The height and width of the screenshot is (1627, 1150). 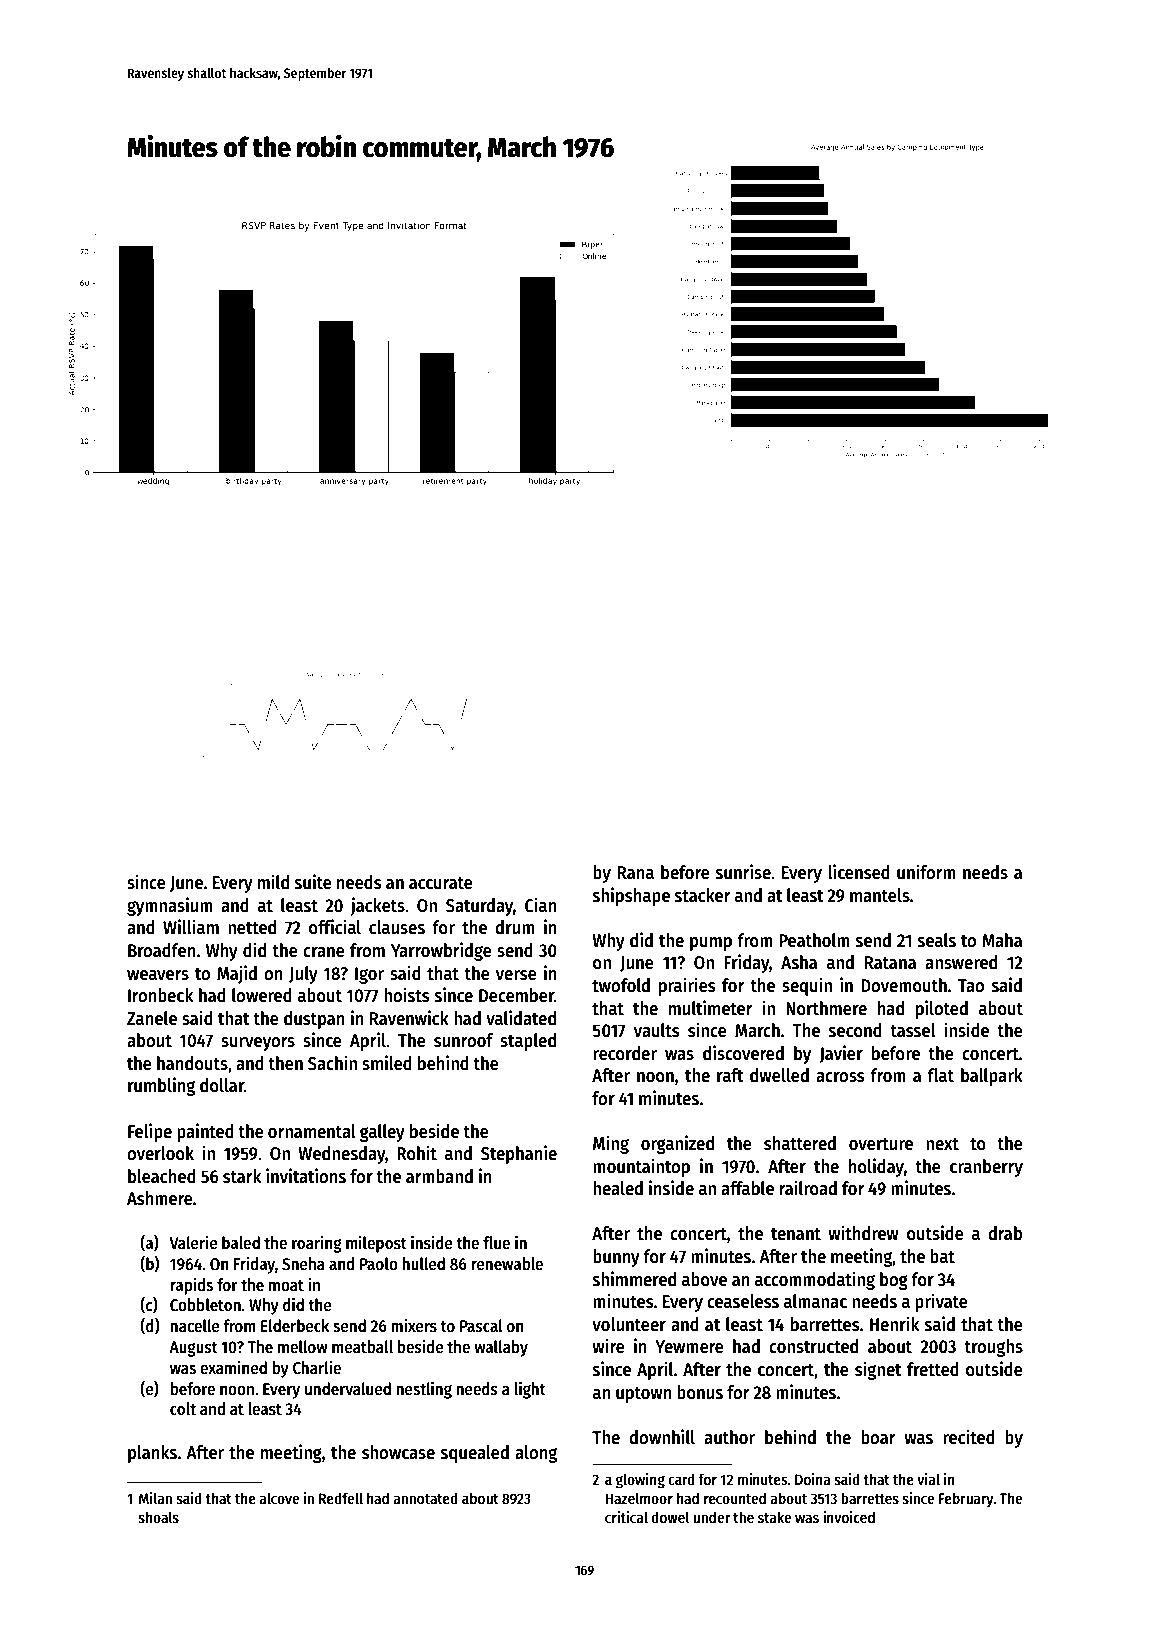 I want to click on Zanele, so click(x=152, y=1018).
